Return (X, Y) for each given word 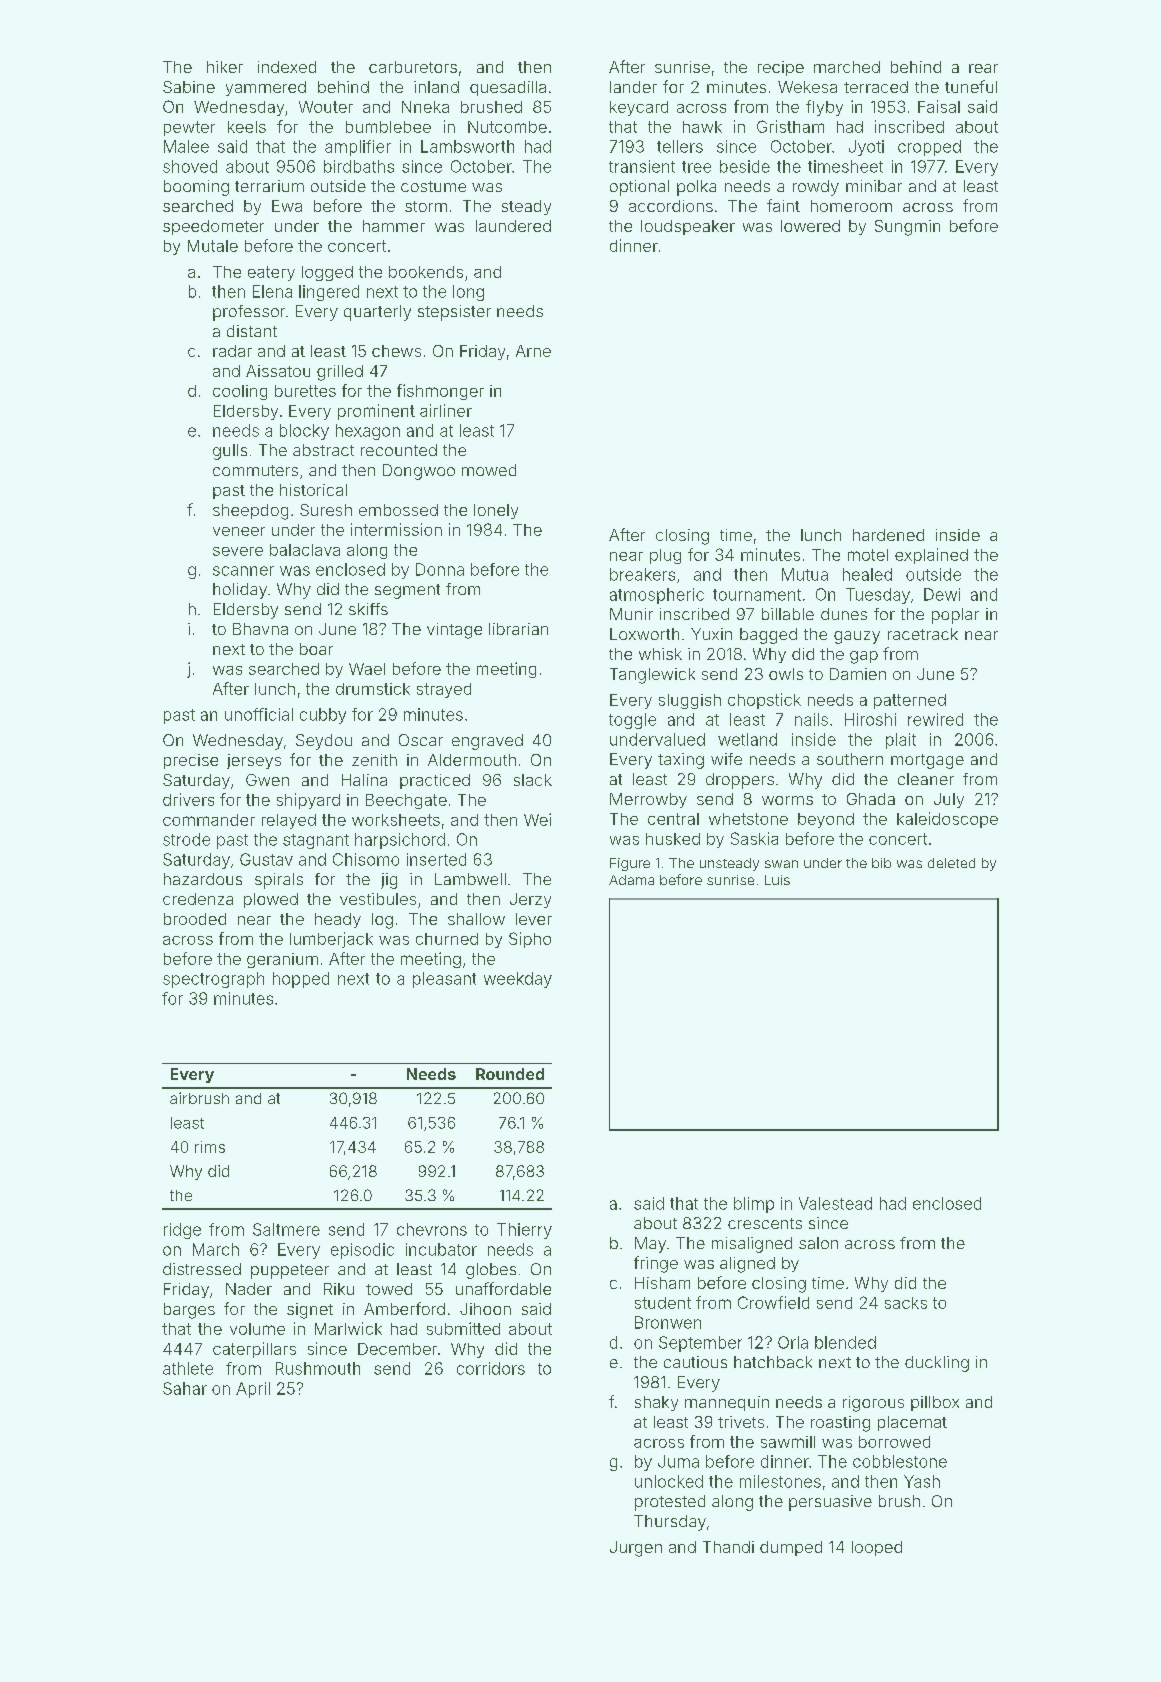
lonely (496, 511)
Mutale (213, 246)
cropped (929, 148)
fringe (656, 1264)
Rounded (510, 1074)
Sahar (185, 1388)
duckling (937, 1364)
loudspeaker (688, 227)
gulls (230, 452)
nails (811, 719)
